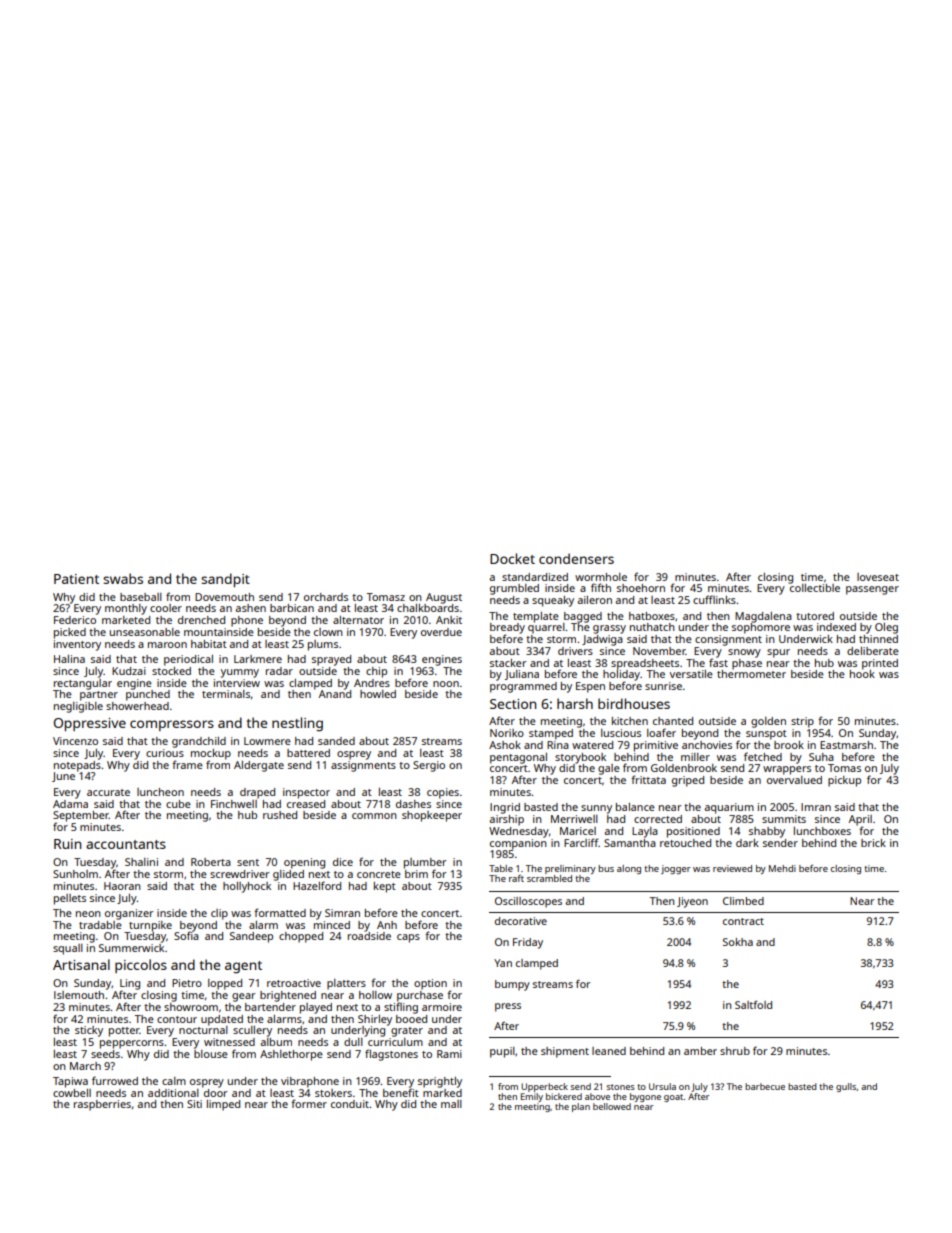  Describe the element at coordinates (802, 722) in the screenshot. I see `strip` at that location.
